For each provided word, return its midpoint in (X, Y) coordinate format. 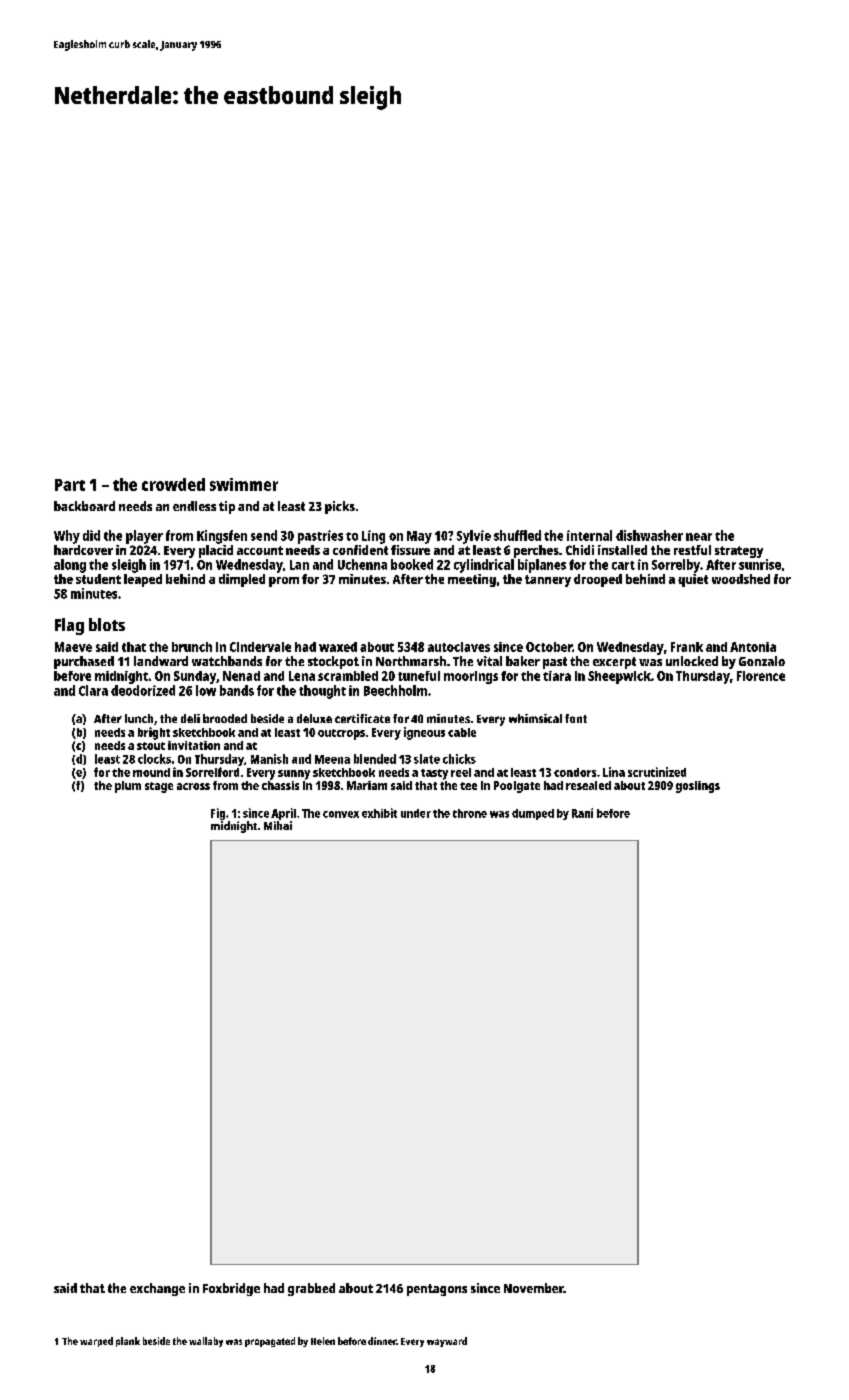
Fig (218, 814)
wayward (447, 1342)
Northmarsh (411, 661)
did (91, 535)
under (416, 813)
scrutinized (657, 772)
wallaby (206, 1342)
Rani (582, 813)
